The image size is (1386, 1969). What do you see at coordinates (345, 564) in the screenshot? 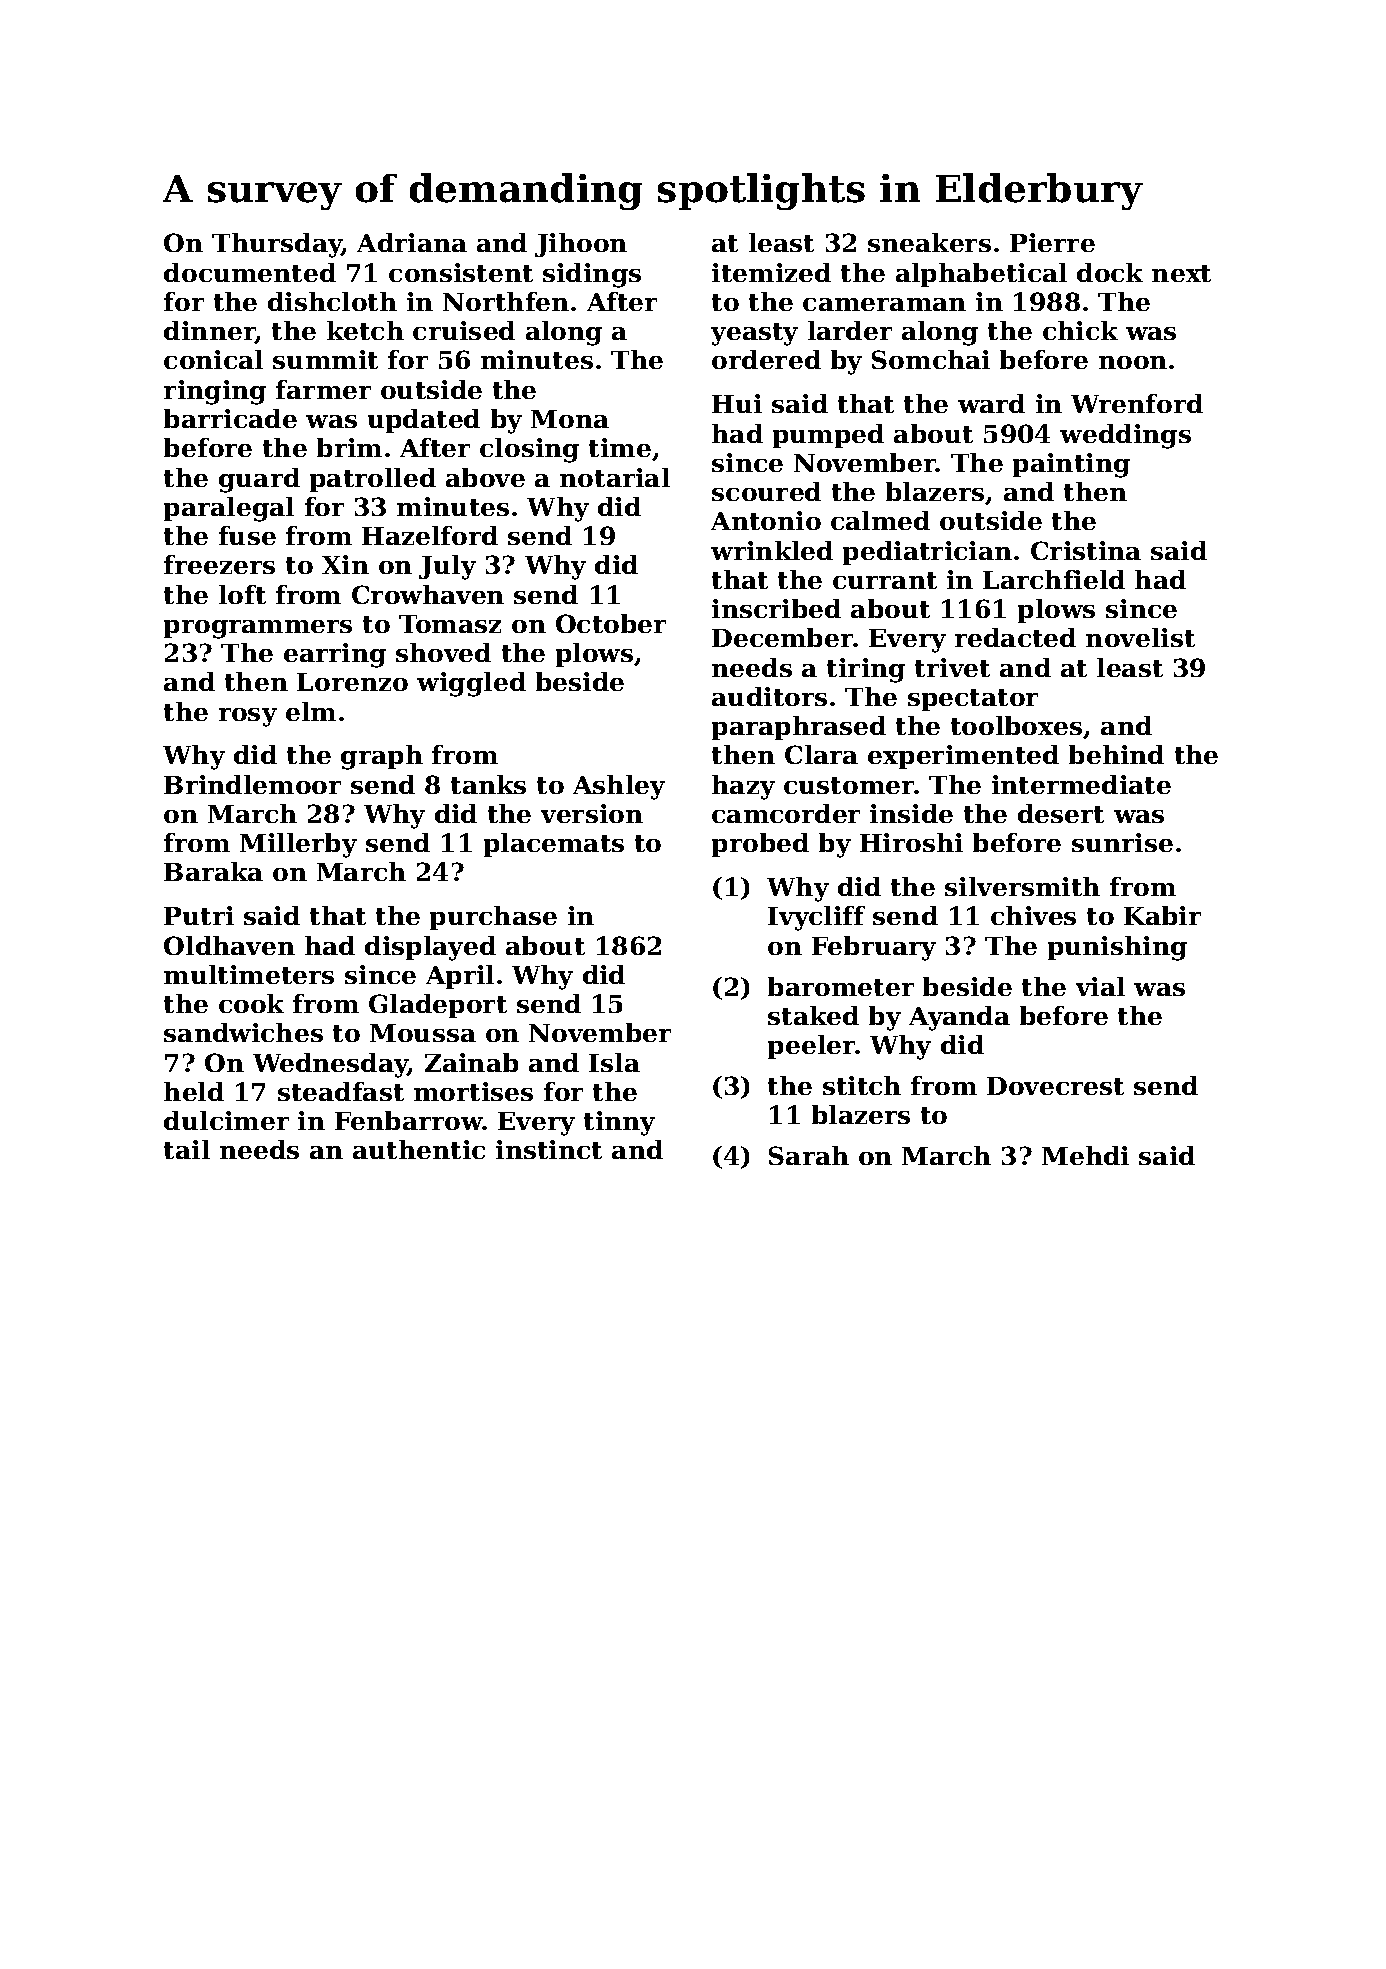
I see `Xin` at bounding box center [345, 564].
